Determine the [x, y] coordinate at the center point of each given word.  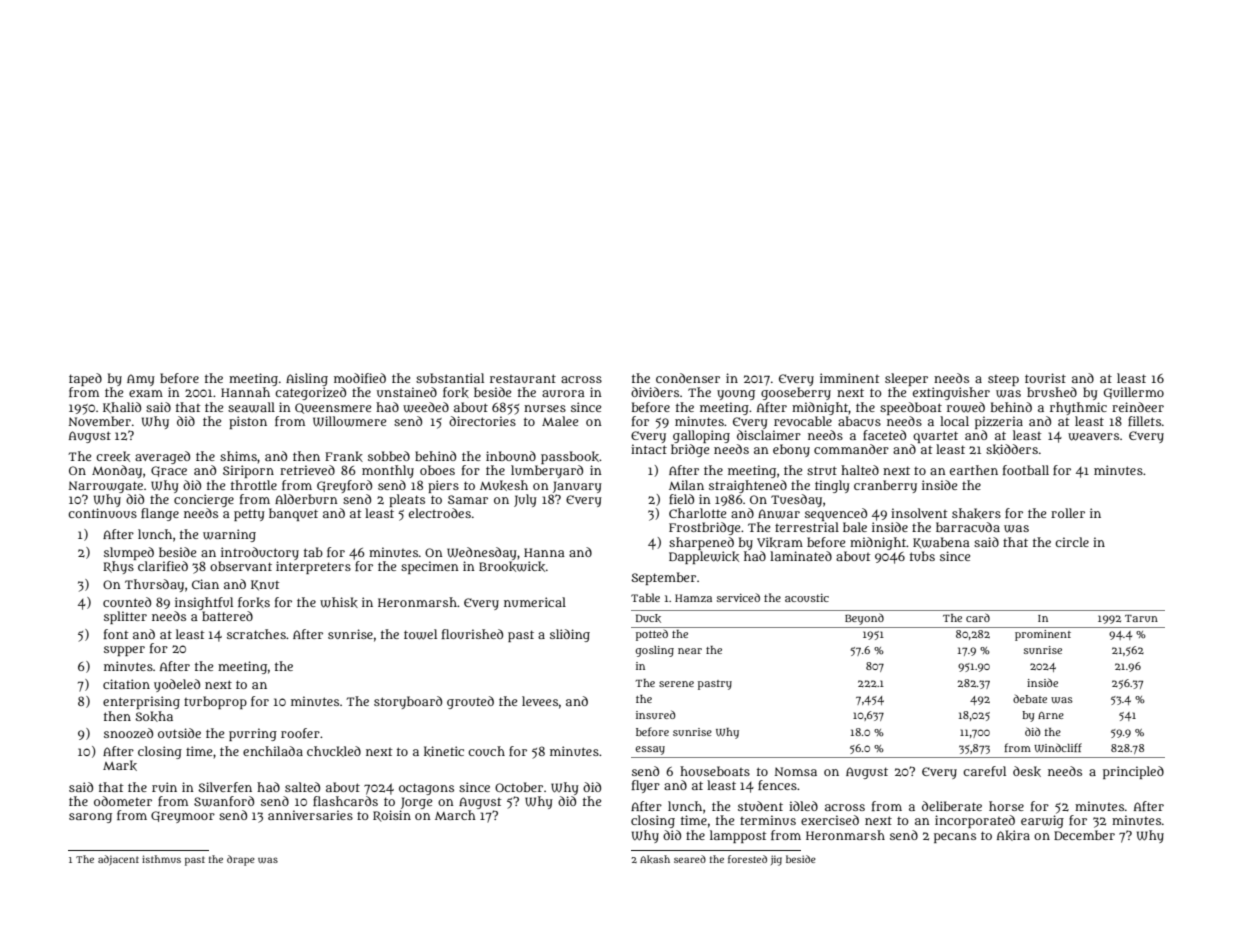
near [690, 651]
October [519, 787]
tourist [1045, 378]
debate [1030, 699]
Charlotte [697, 513]
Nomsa [796, 771]
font [116, 634]
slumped [129, 553]
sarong [90, 818]
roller [1068, 513]
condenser [688, 378]
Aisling [307, 379]
